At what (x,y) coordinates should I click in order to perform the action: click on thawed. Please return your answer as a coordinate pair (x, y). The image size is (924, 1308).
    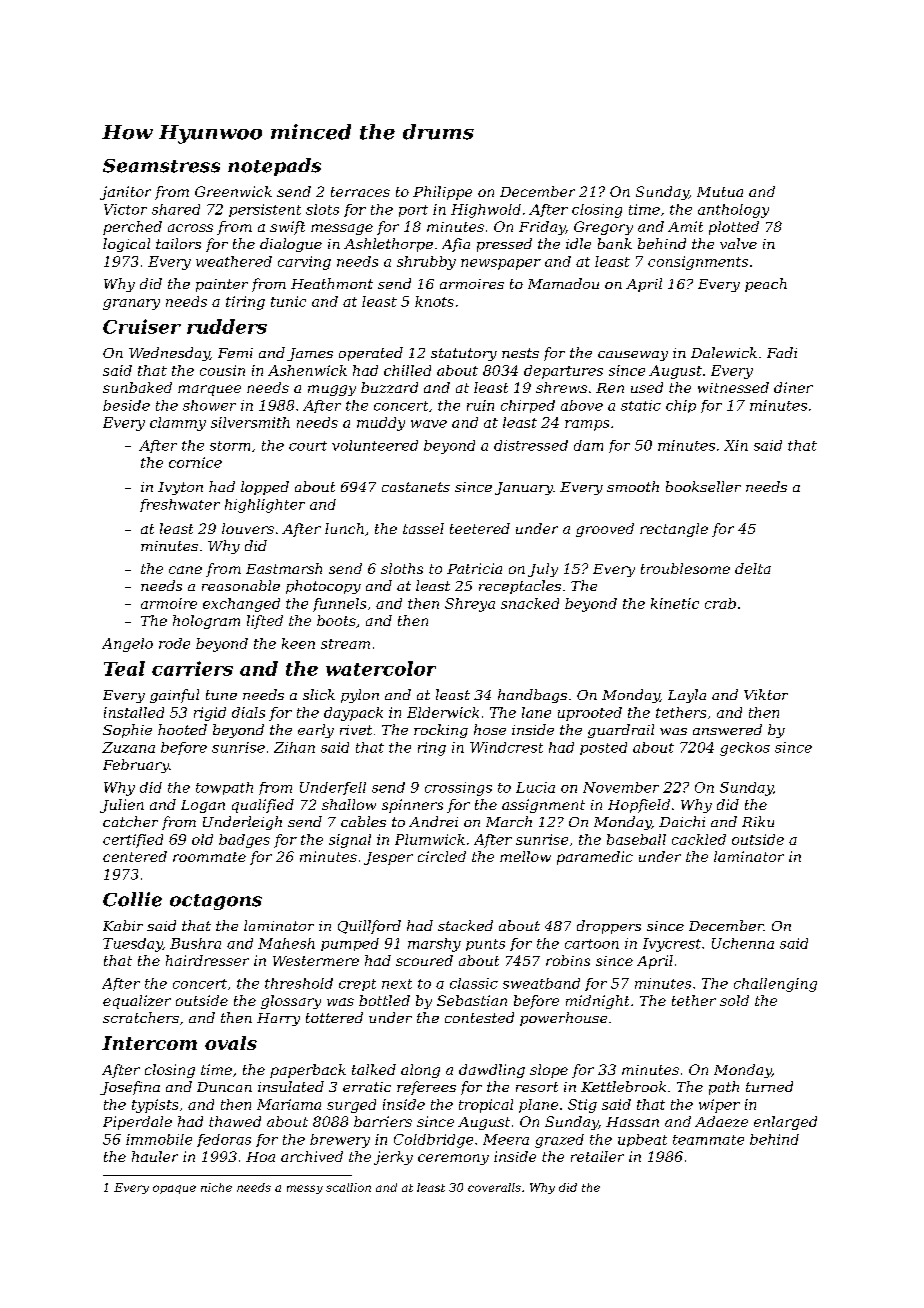
    Looking at the image, I should click on (235, 1121).
